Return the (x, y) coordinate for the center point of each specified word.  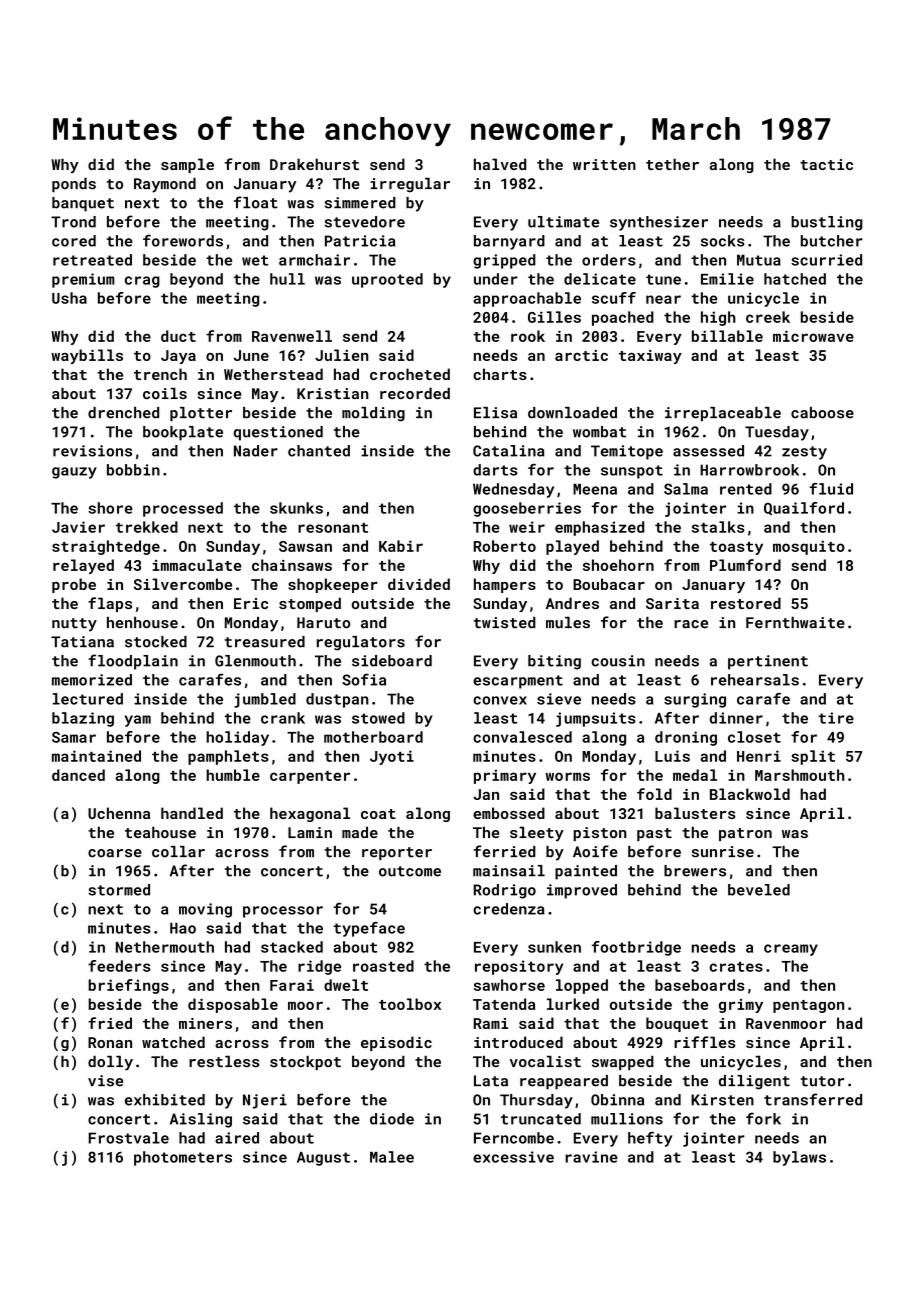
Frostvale (129, 1138)
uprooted (387, 280)
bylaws (799, 1158)
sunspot (632, 472)
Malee (392, 1157)
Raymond (165, 185)
